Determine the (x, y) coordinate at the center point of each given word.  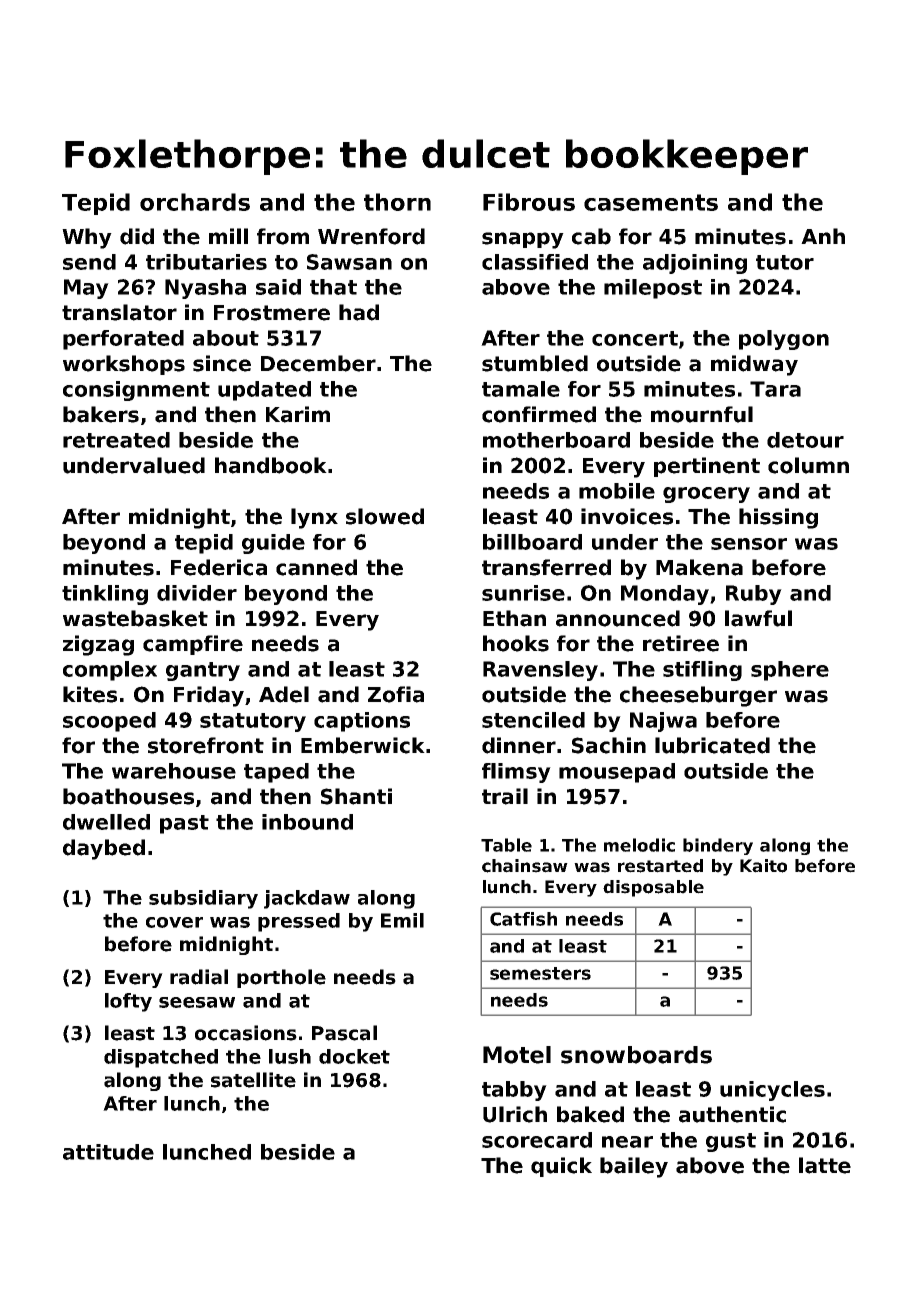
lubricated (712, 745)
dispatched (161, 1058)
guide (273, 544)
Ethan (514, 618)
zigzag (98, 645)
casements (651, 202)
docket (354, 1056)
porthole (281, 978)
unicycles (772, 1091)
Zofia (396, 694)
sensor (749, 544)
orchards (195, 202)
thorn (397, 202)
